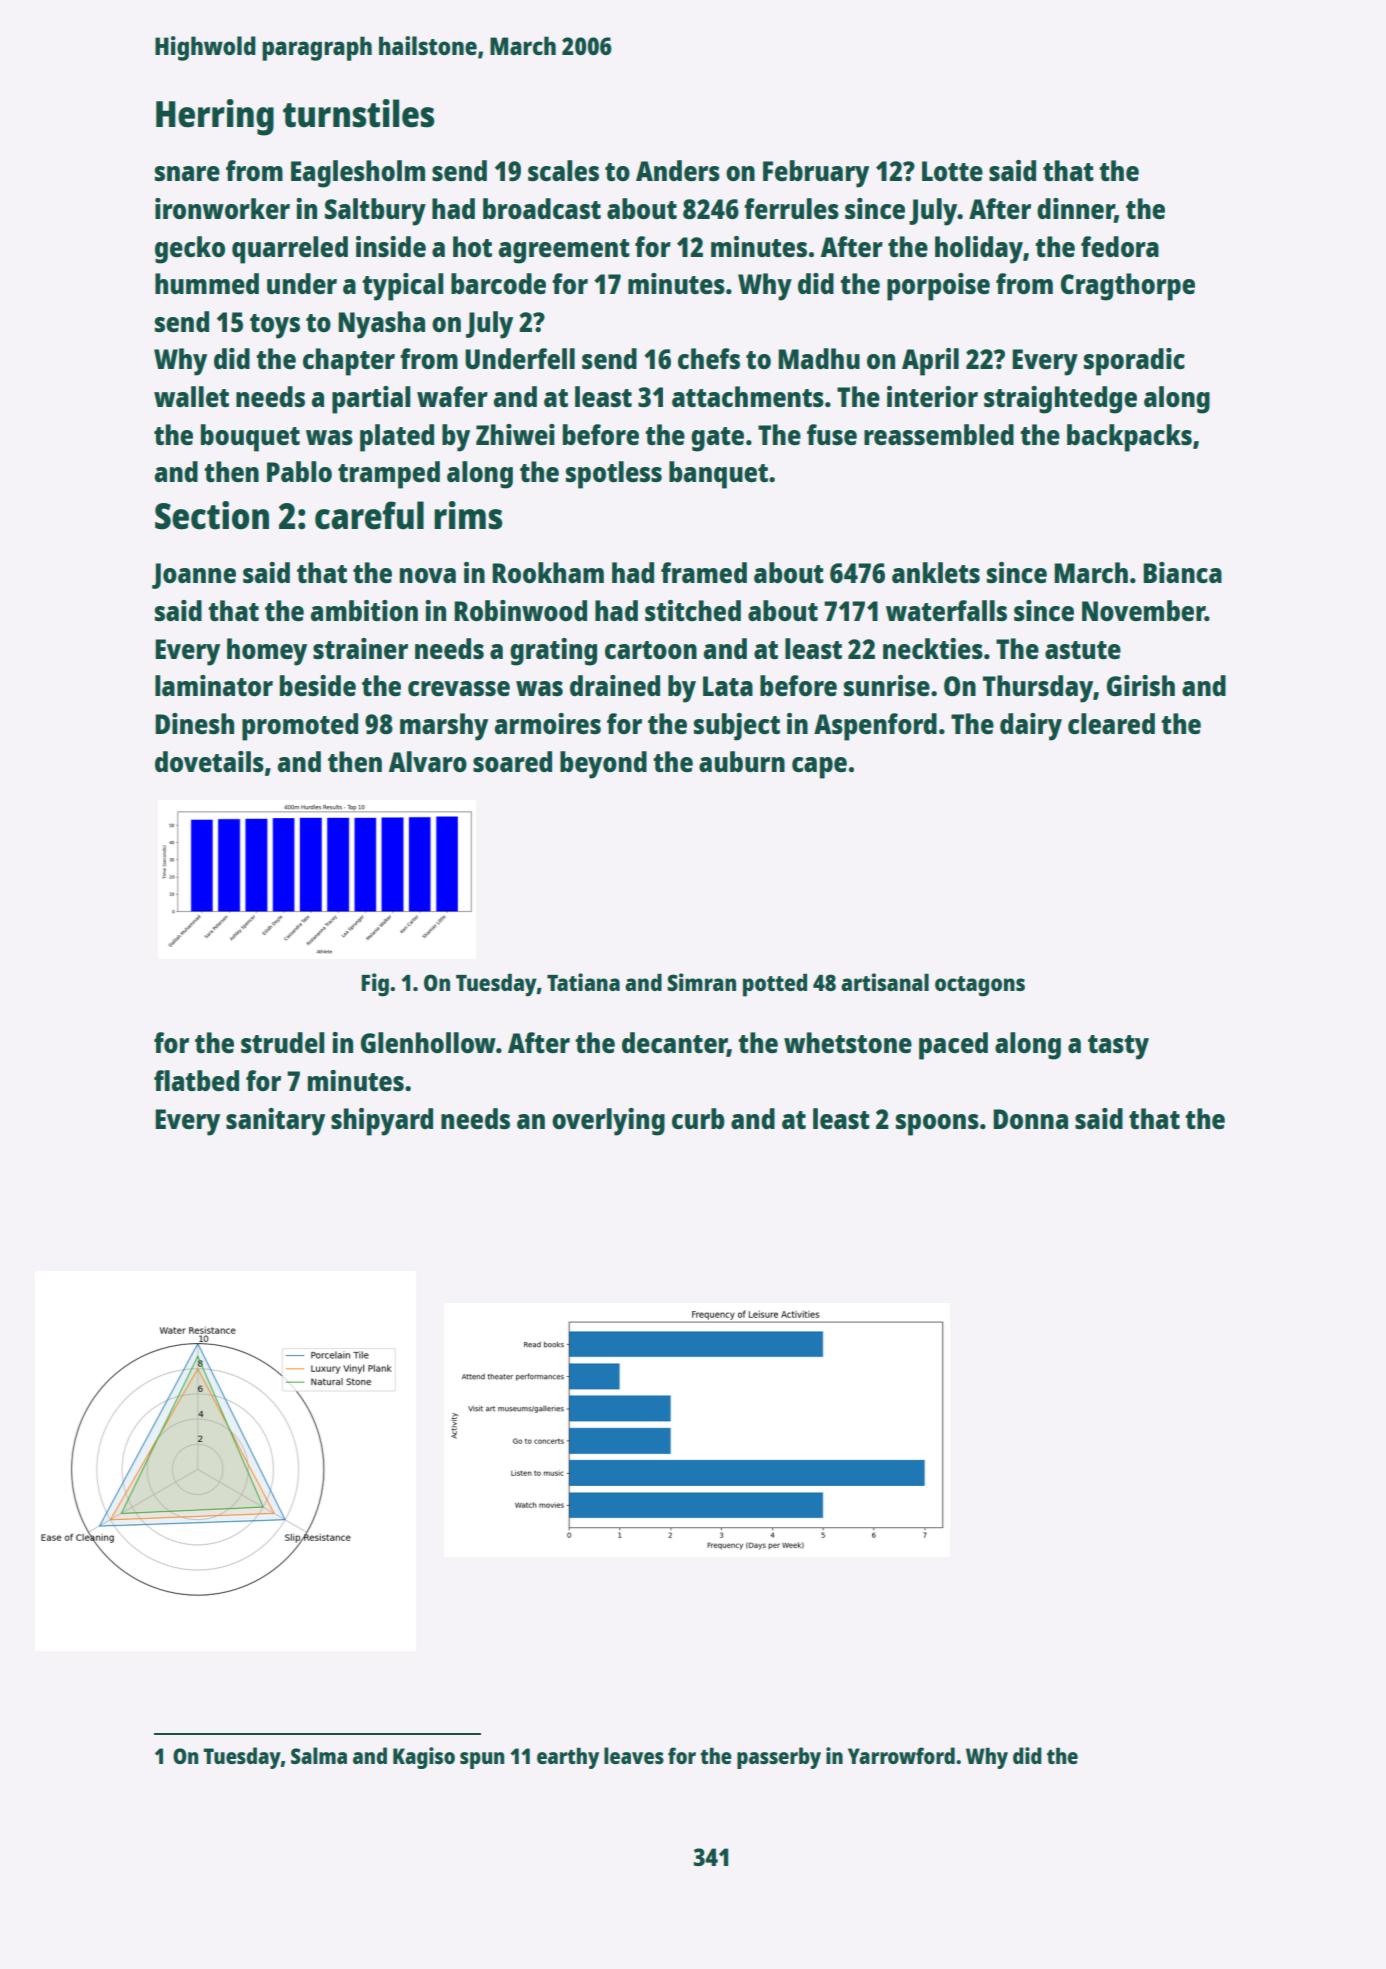 The width and height of the document is (1386, 1969). Describe the element at coordinates (319, 1755) in the document. I see `Salma` at that location.
